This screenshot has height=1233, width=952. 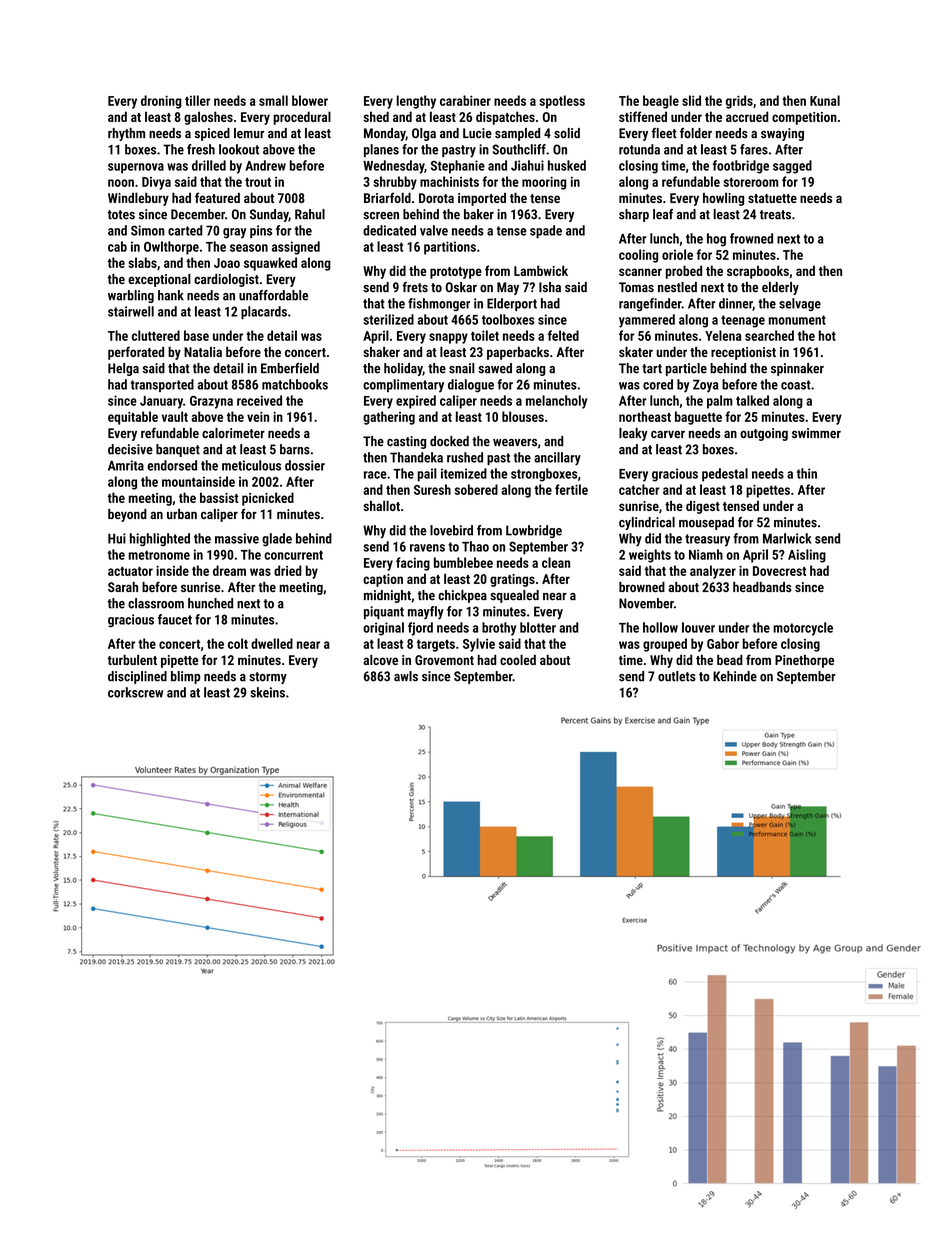 I want to click on blotter, so click(x=538, y=627).
